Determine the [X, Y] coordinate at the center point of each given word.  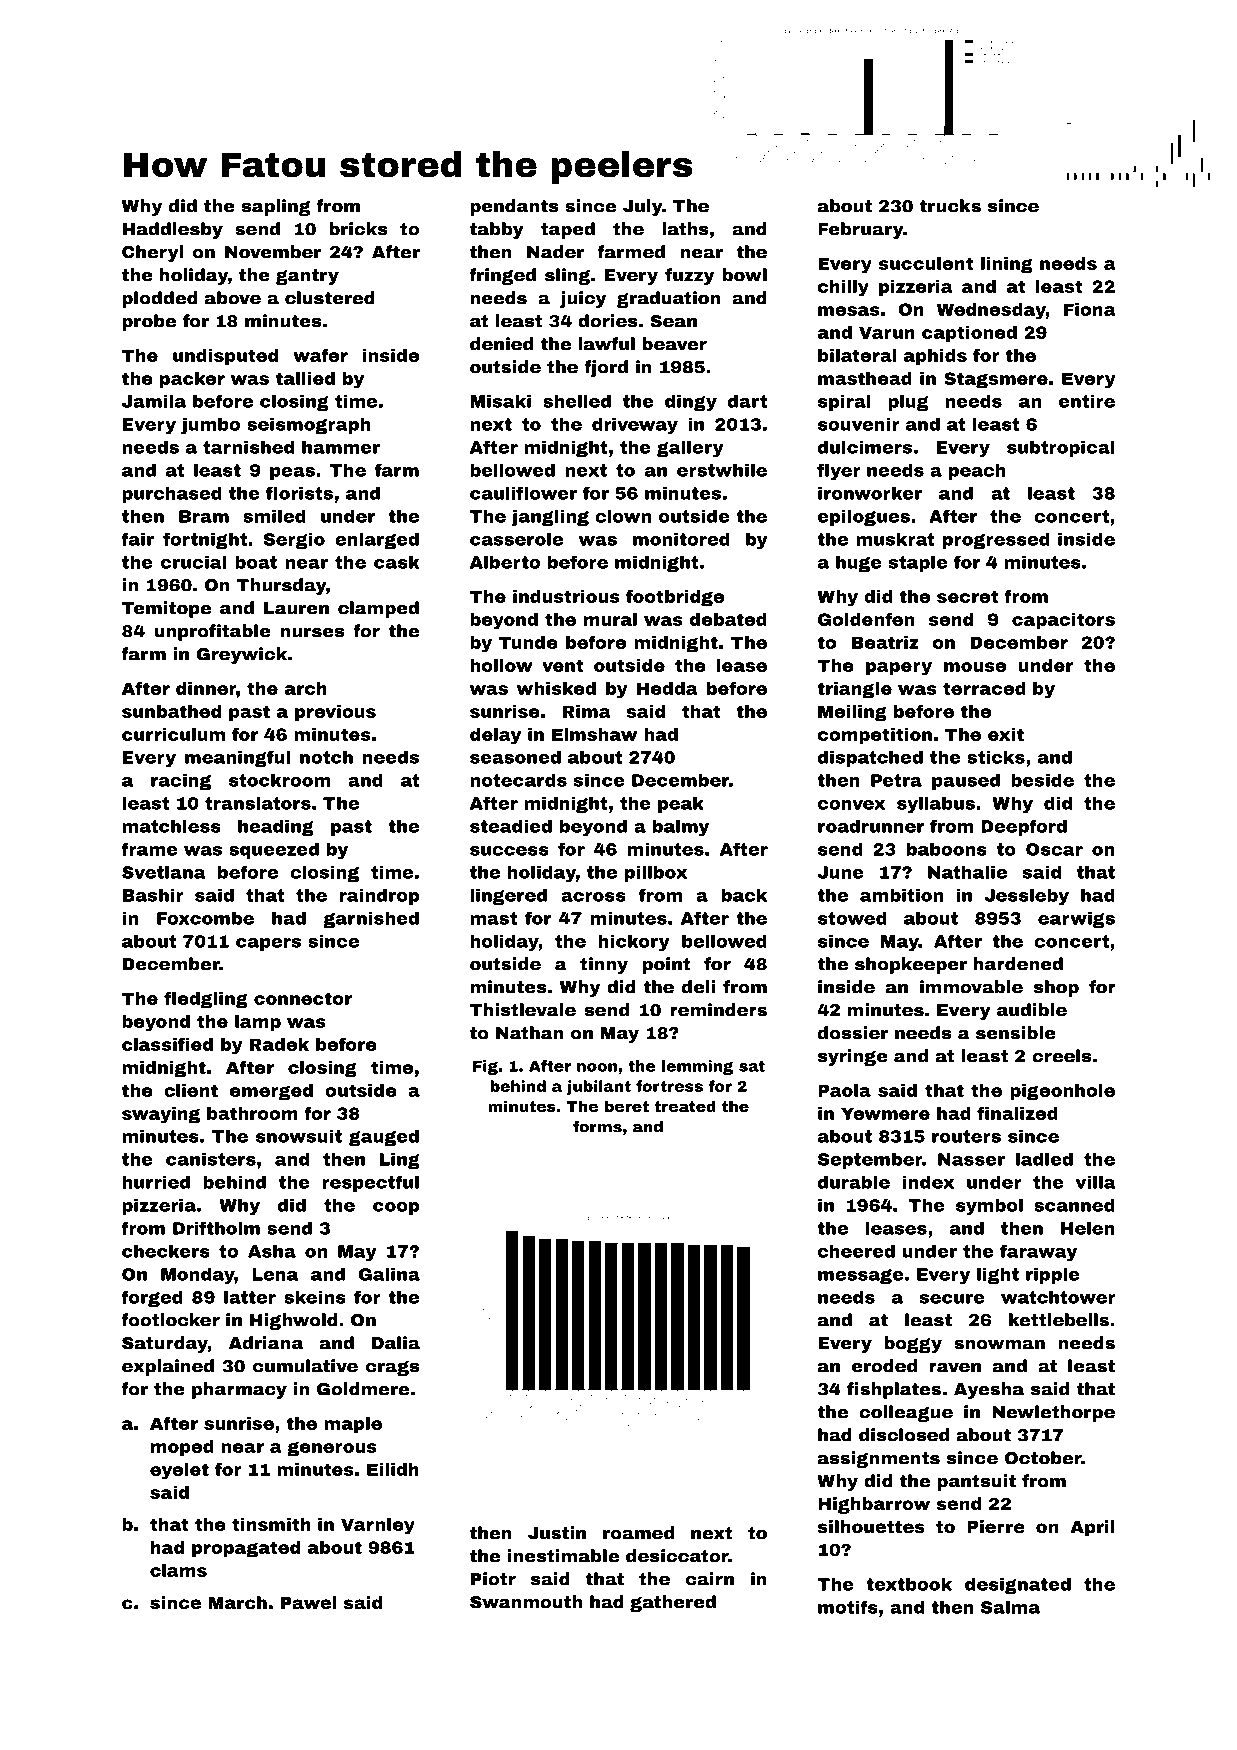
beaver [674, 344]
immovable [971, 987]
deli [698, 987]
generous [332, 1449]
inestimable [563, 1556]
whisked [556, 688]
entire [1087, 401]
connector [303, 998]
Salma [1010, 1607]
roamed [638, 1533]
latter [250, 1297]
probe [149, 322]
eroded [884, 1366]
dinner [206, 688]
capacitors [1063, 621]
